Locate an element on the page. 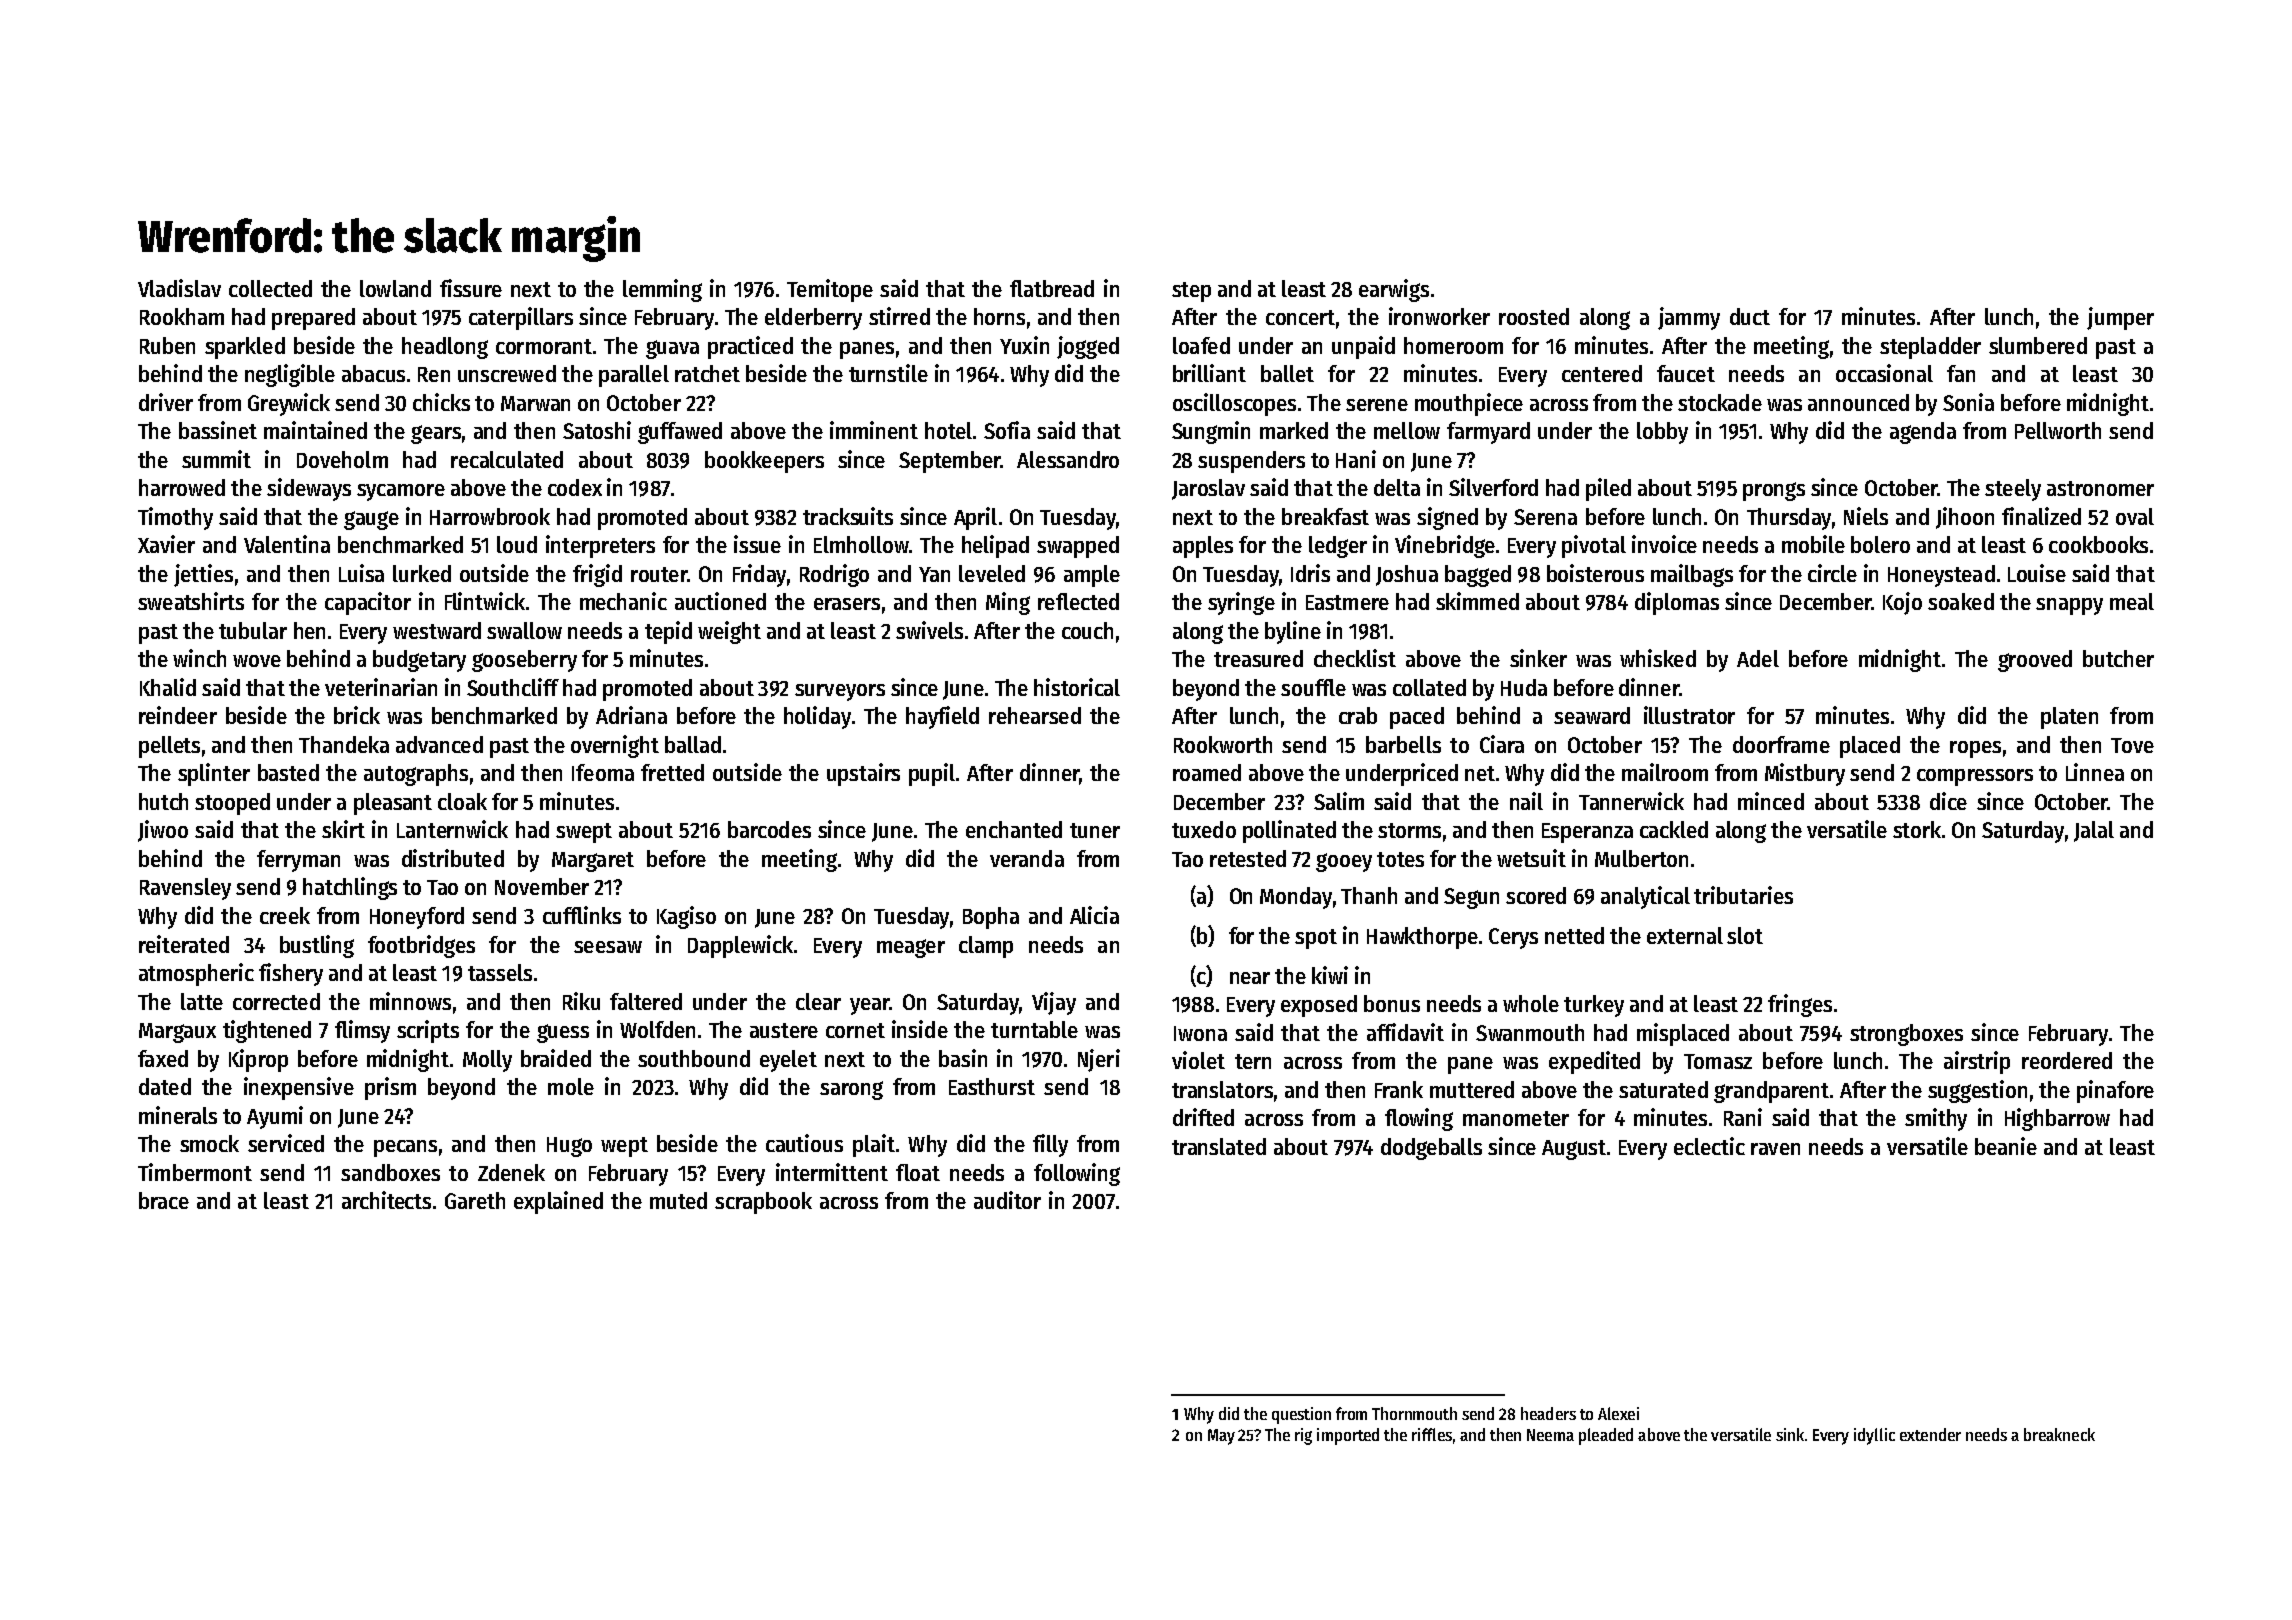 The height and width of the image is (1620, 2292). diplomas is located at coordinates (1677, 603).
